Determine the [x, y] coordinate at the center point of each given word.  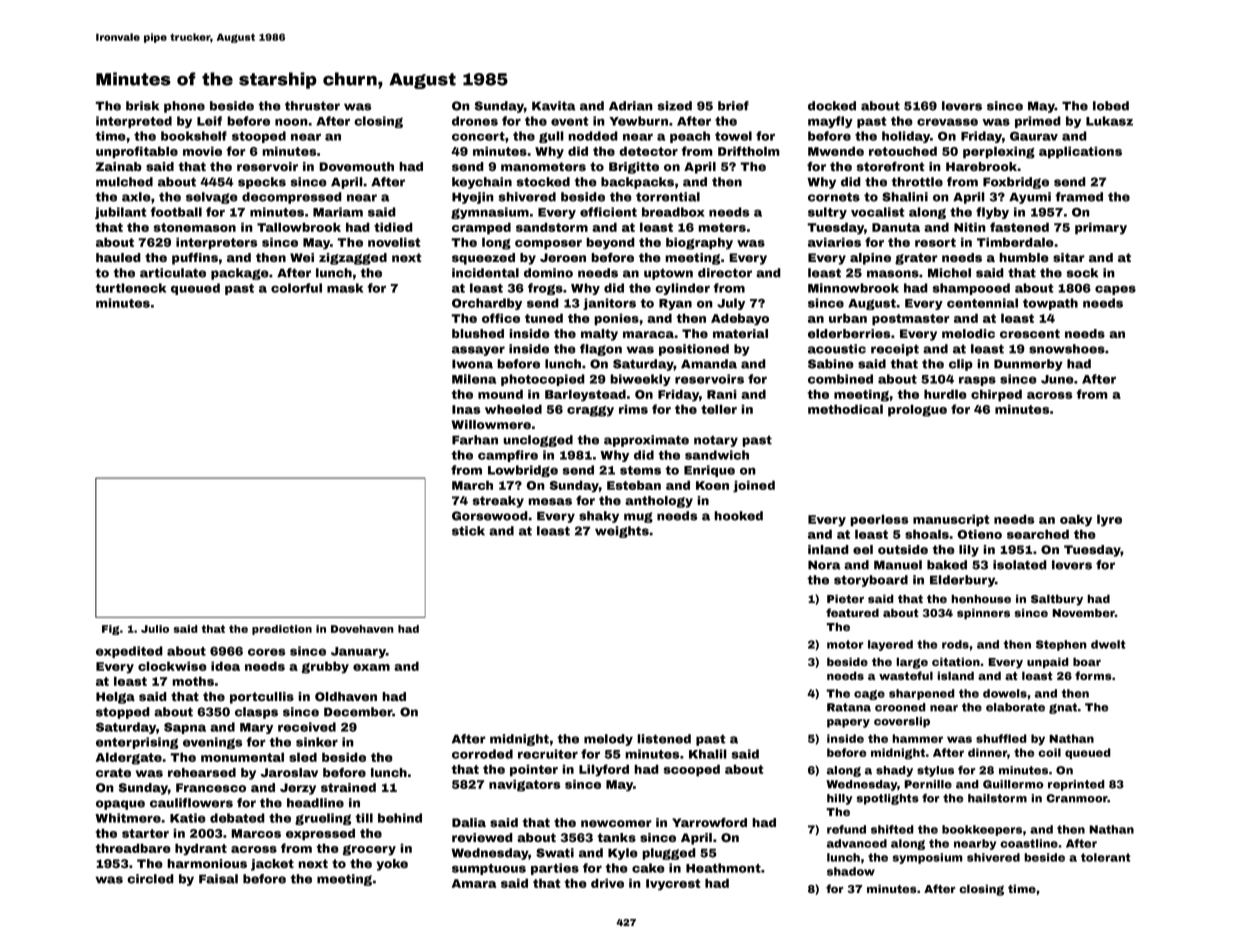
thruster [312, 106]
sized [675, 106]
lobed [1111, 106]
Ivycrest [673, 884]
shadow [851, 871]
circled [150, 879]
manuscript [951, 521]
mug [638, 517]
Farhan [475, 440]
